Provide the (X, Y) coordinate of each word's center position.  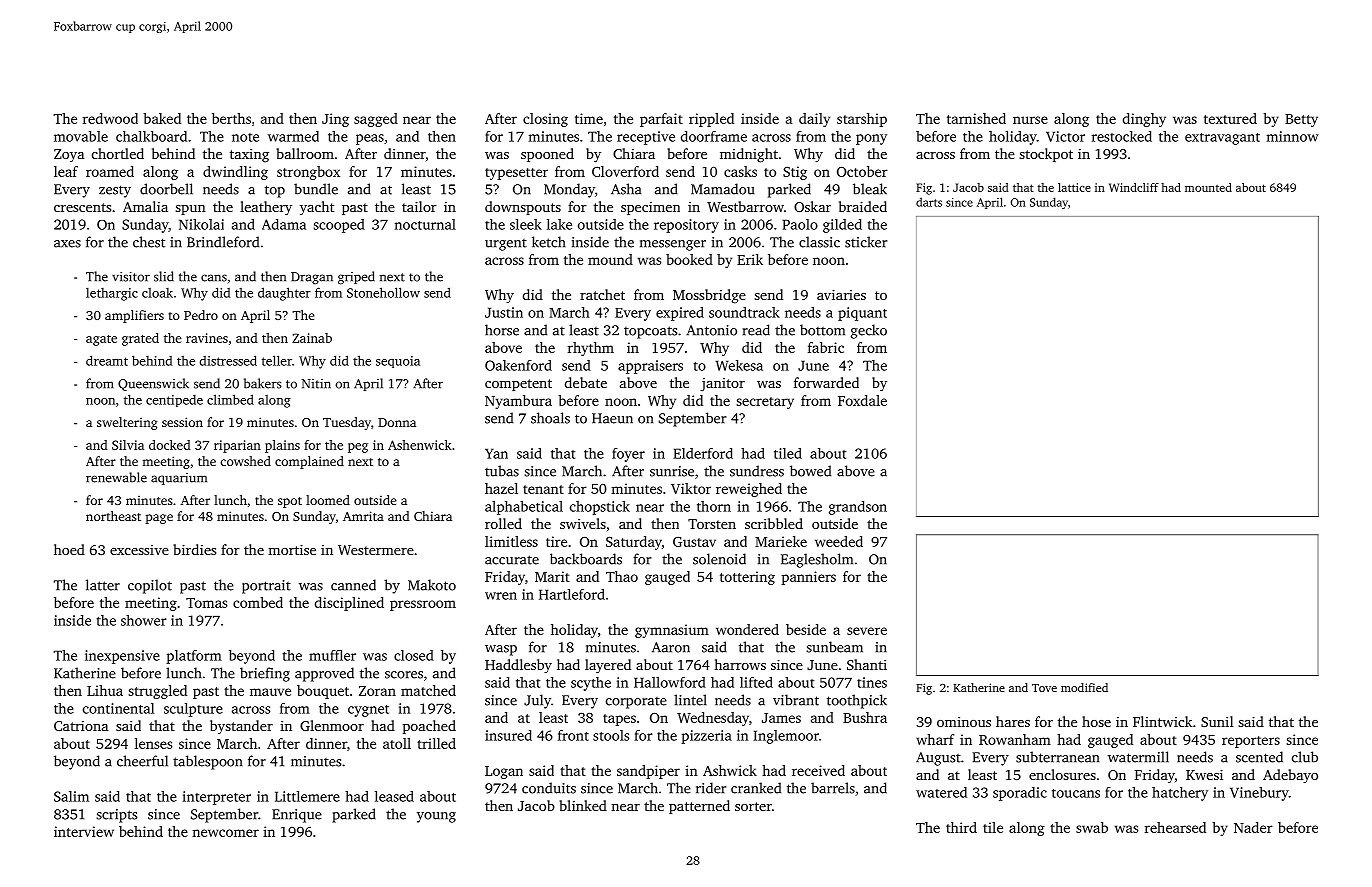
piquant (862, 314)
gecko (869, 331)
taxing (249, 156)
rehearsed (1175, 827)
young (436, 817)
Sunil (1217, 721)
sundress (757, 471)
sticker (866, 242)
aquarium (179, 479)
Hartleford (572, 594)
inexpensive (122, 657)
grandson (858, 508)
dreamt (107, 360)
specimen (650, 208)
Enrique (297, 816)
